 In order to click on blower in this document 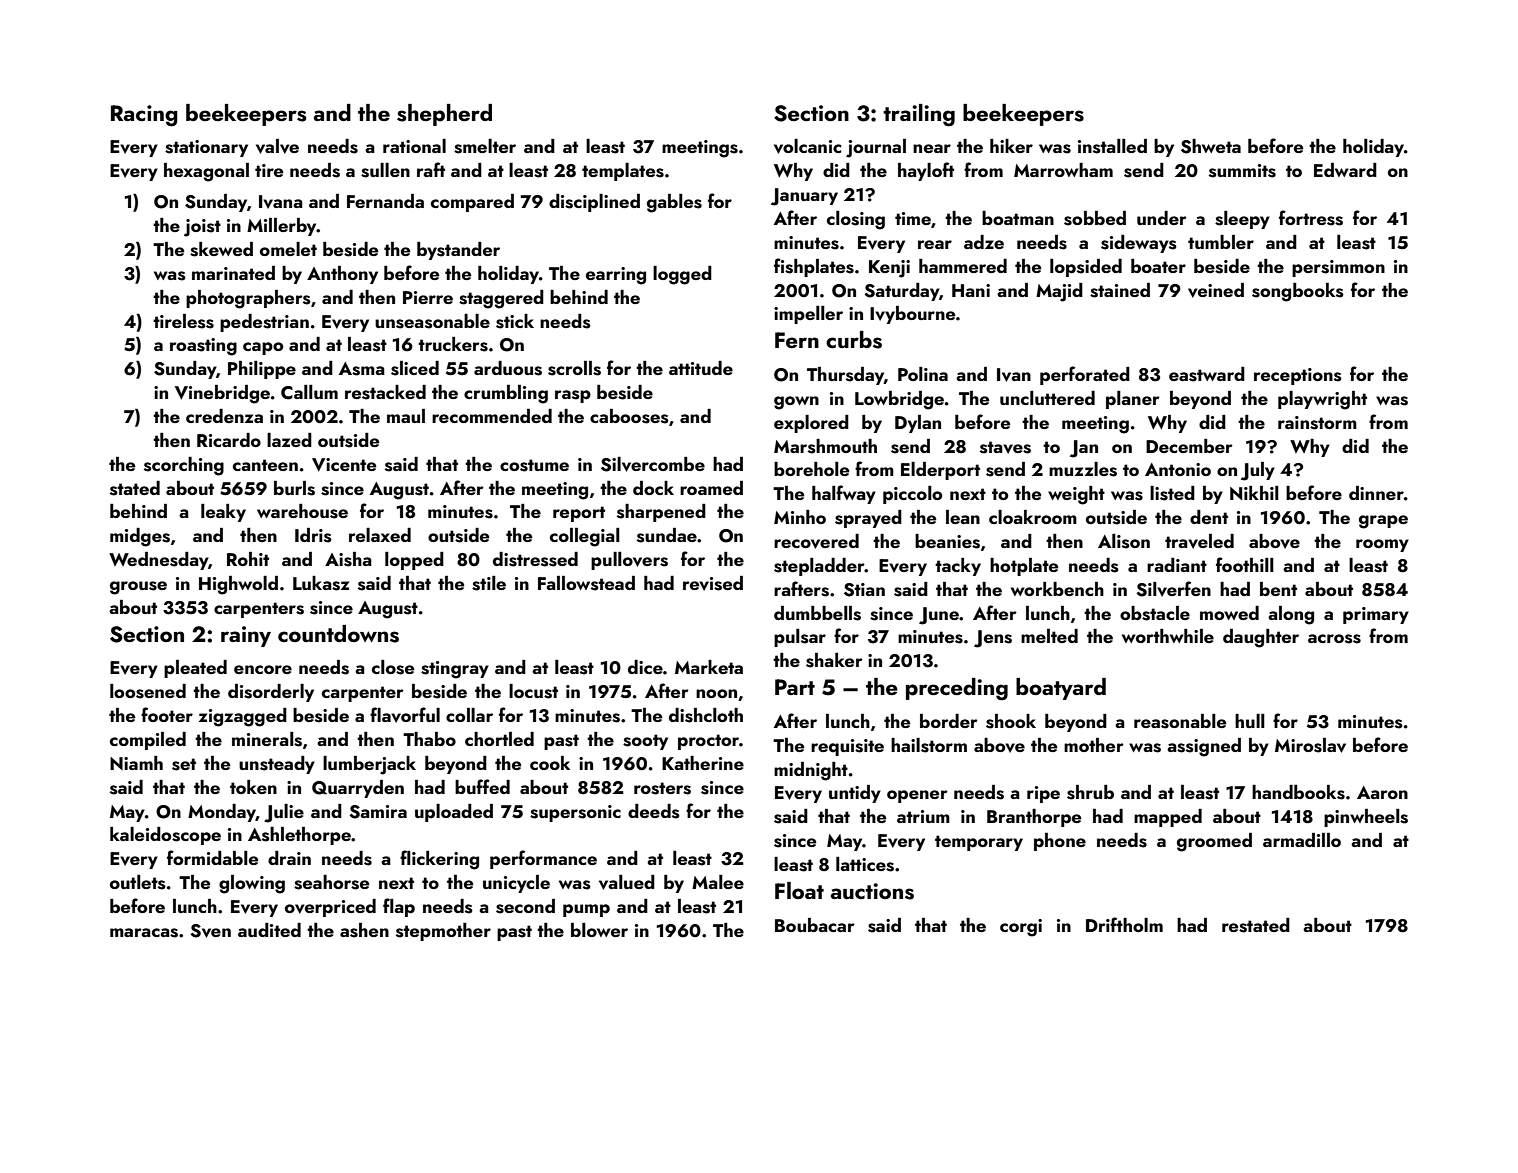, I will do `click(599, 930)`.
